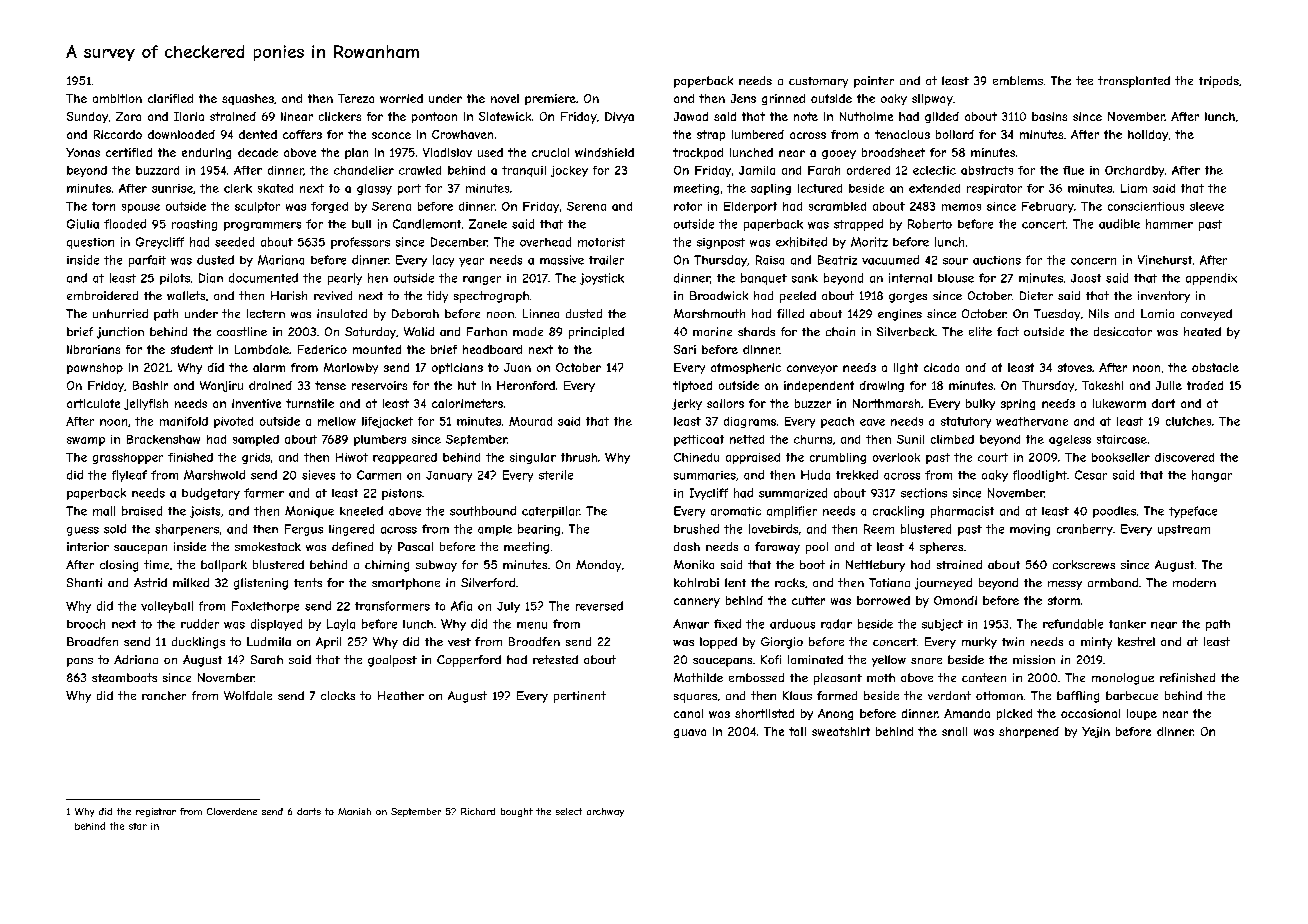 This screenshot has width=1308, height=924. Describe the element at coordinates (688, 206) in the screenshot. I see `rotor` at that location.
